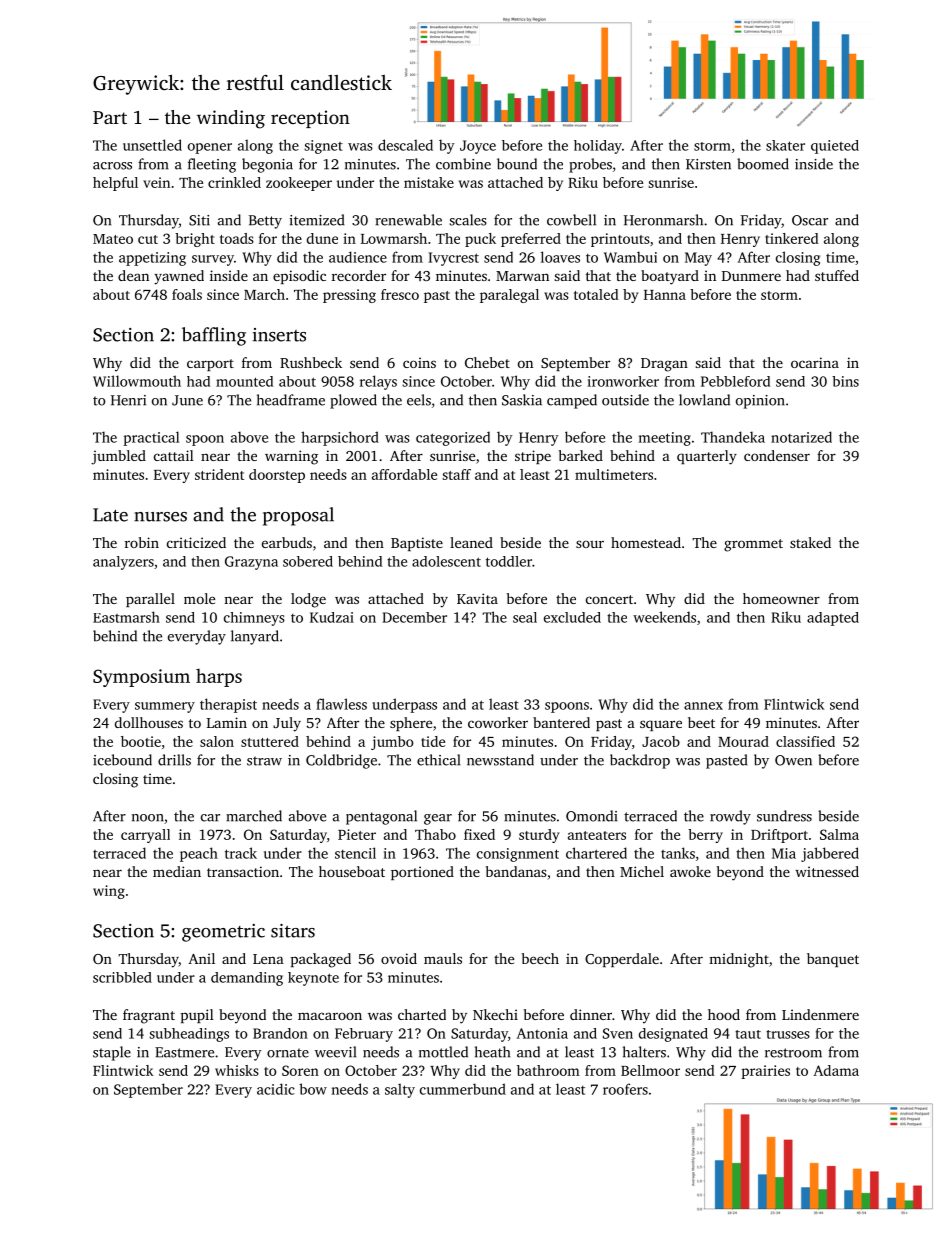 This screenshot has height=1233, width=952. Describe the element at coordinates (399, 958) in the screenshot. I see `ovoid` at that location.
